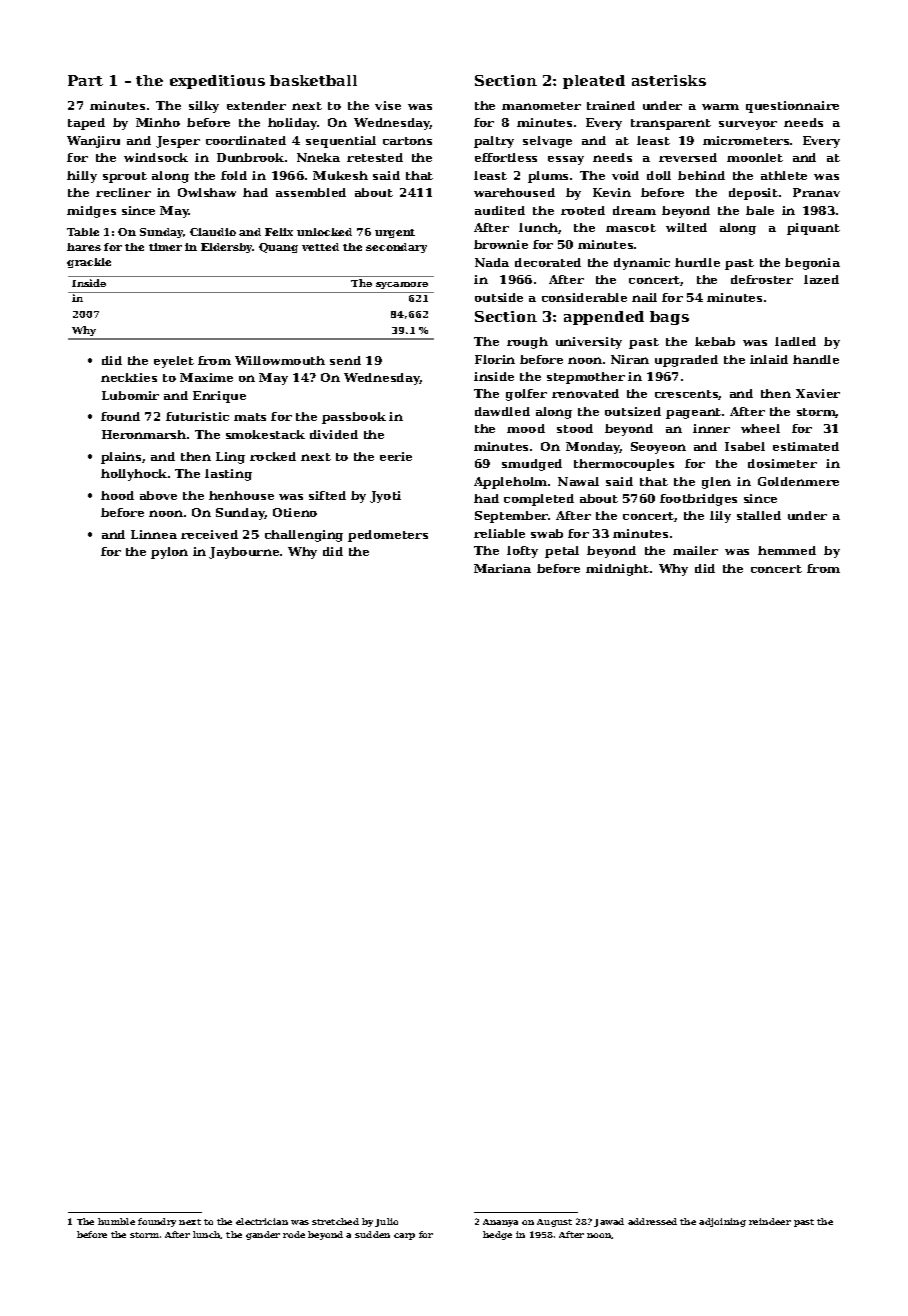 Image resolution: width=908 pixels, height=1316 pixels. What do you see at coordinates (125, 177) in the screenshot?
I see `sprout` at bounding box center [125, 177].
